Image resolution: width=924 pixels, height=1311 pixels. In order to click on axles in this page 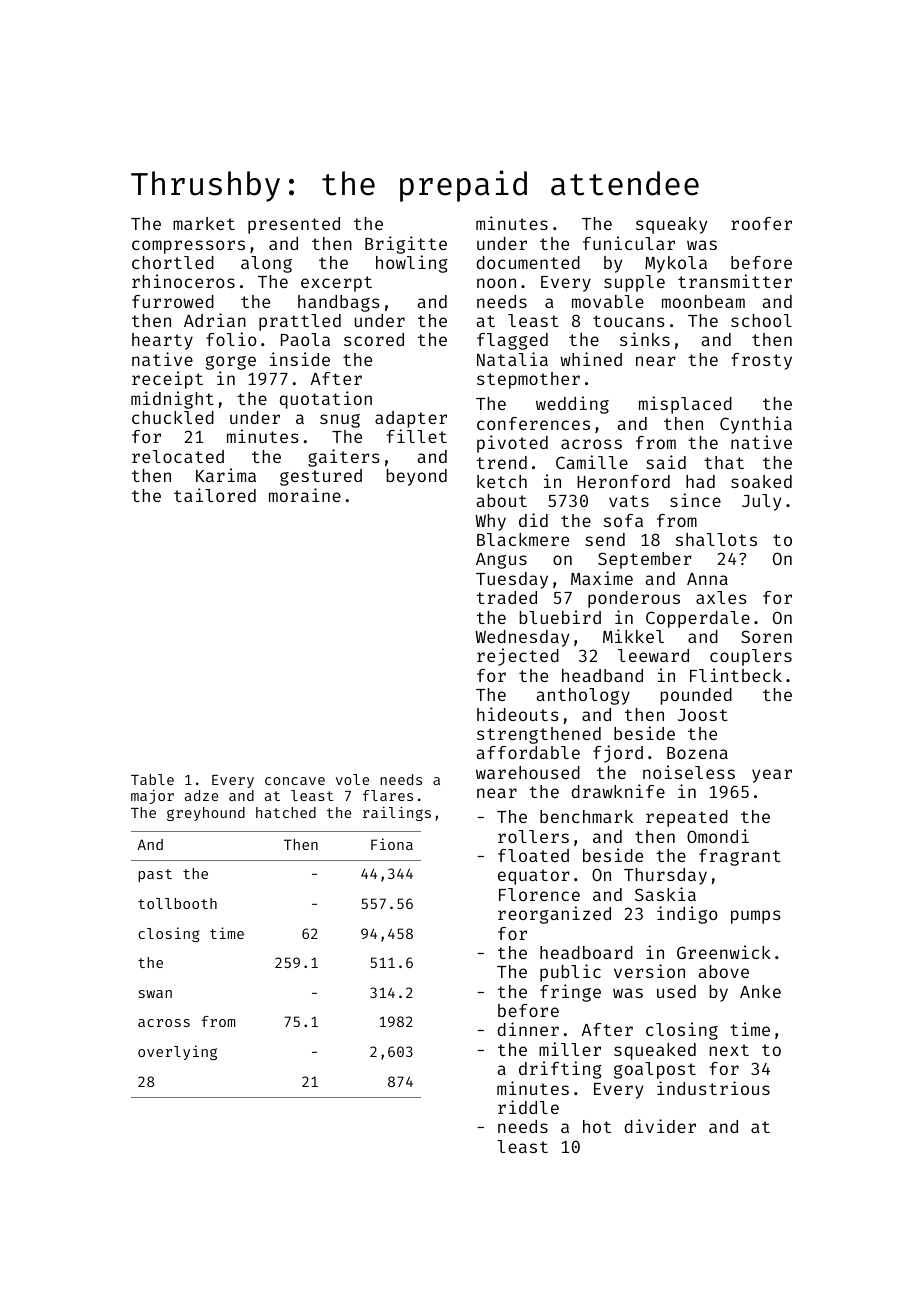, I will do `click(721, 597)`.
